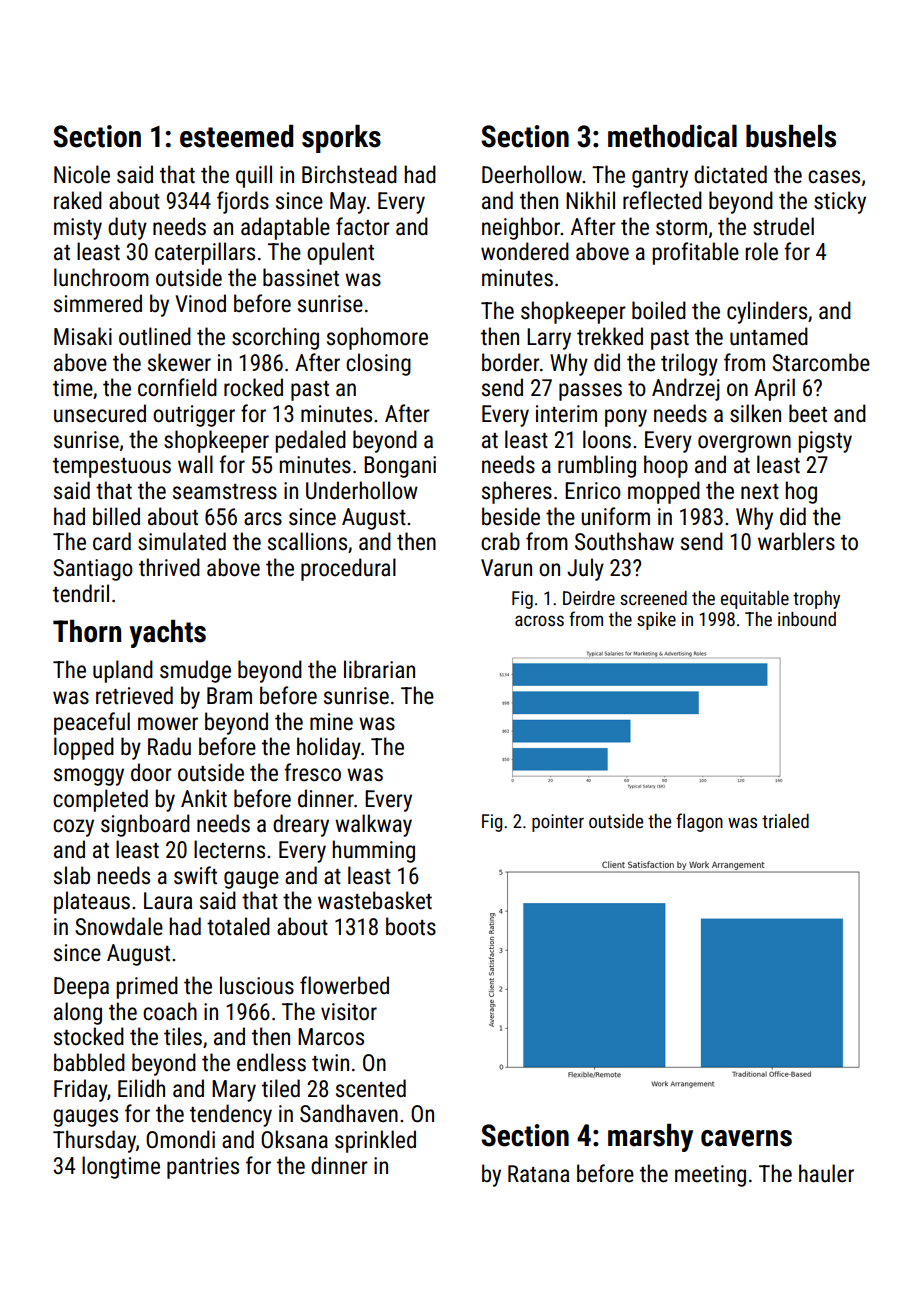 The image size is (924, 1311). Describe the element at coordinates (506, 568) in the screenshot. I see `Varun` at that location.
